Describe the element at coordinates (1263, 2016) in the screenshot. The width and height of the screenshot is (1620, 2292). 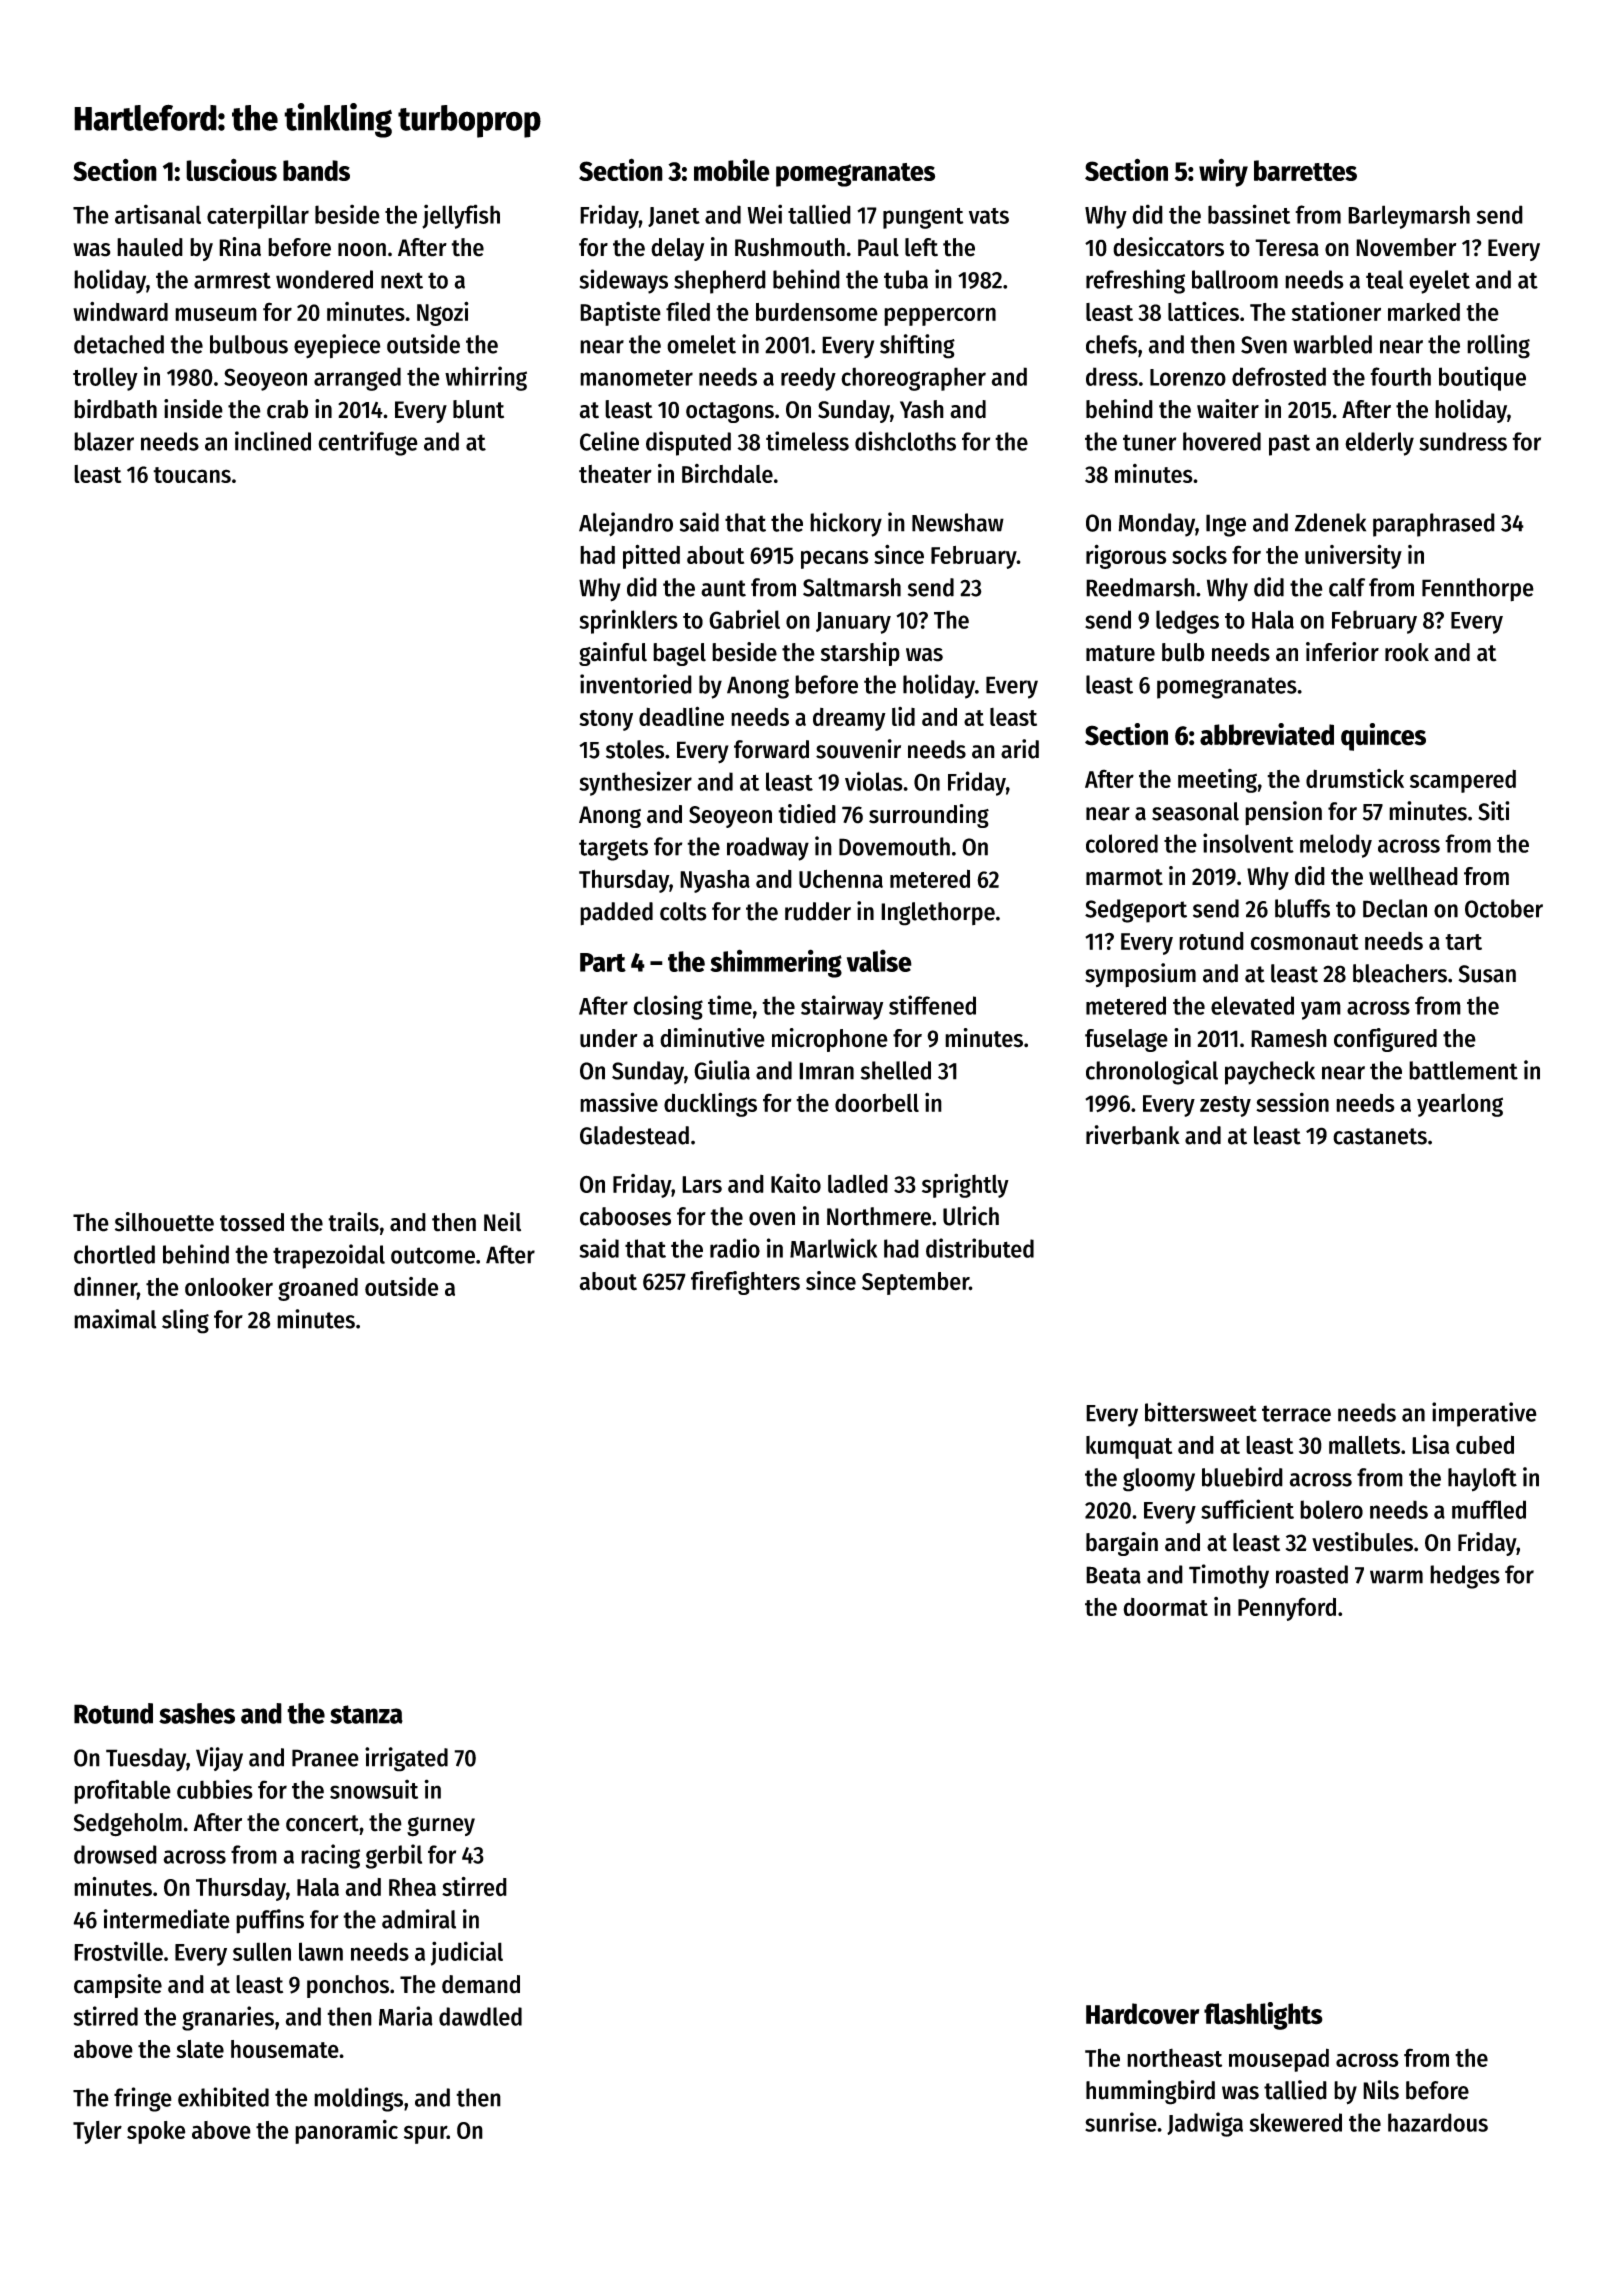
I see `flashlights` at that location.
